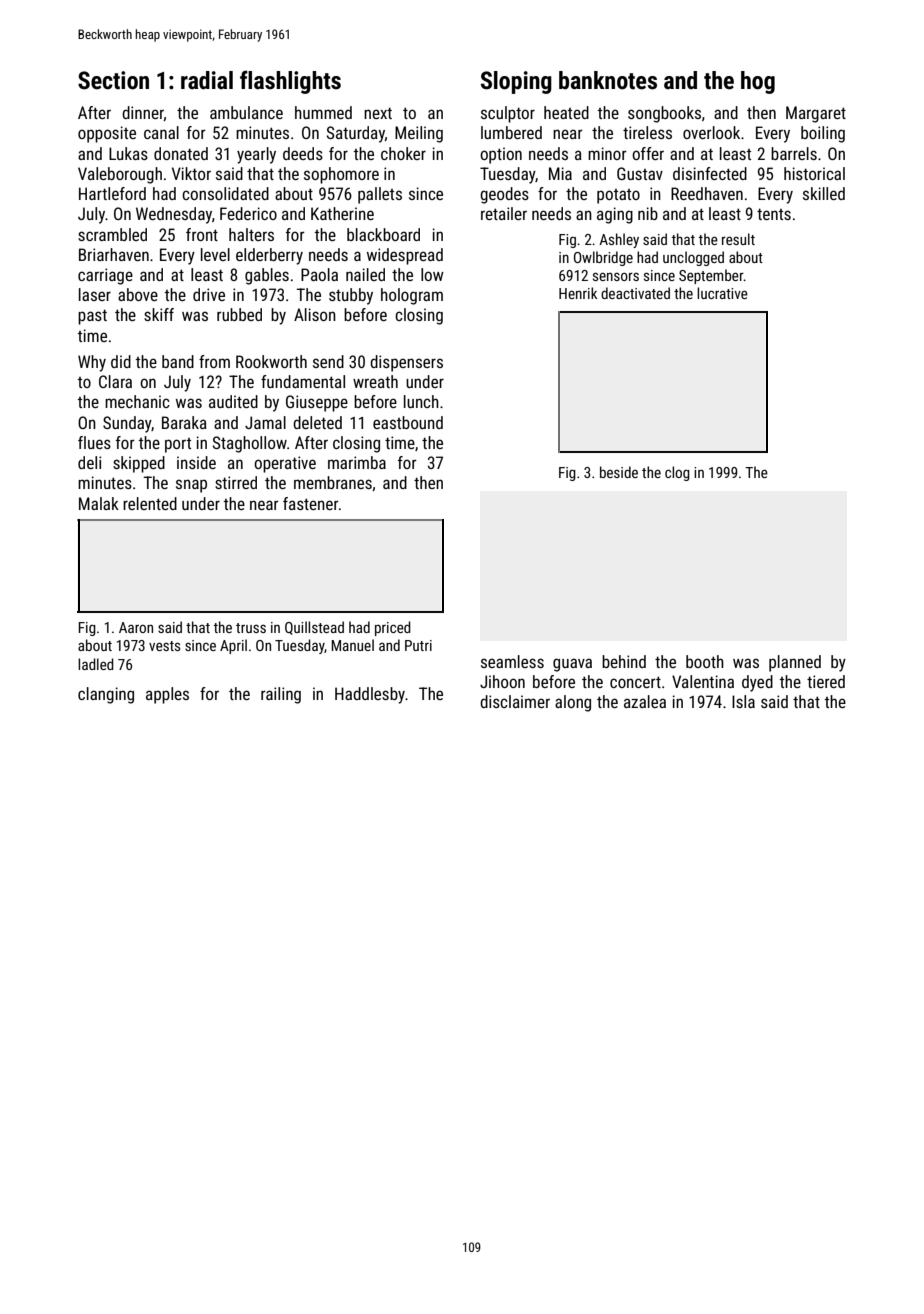  What do you see at coordinates (722, 293) in the document?
I see `lucrative` at bounding box center [722, 293].
